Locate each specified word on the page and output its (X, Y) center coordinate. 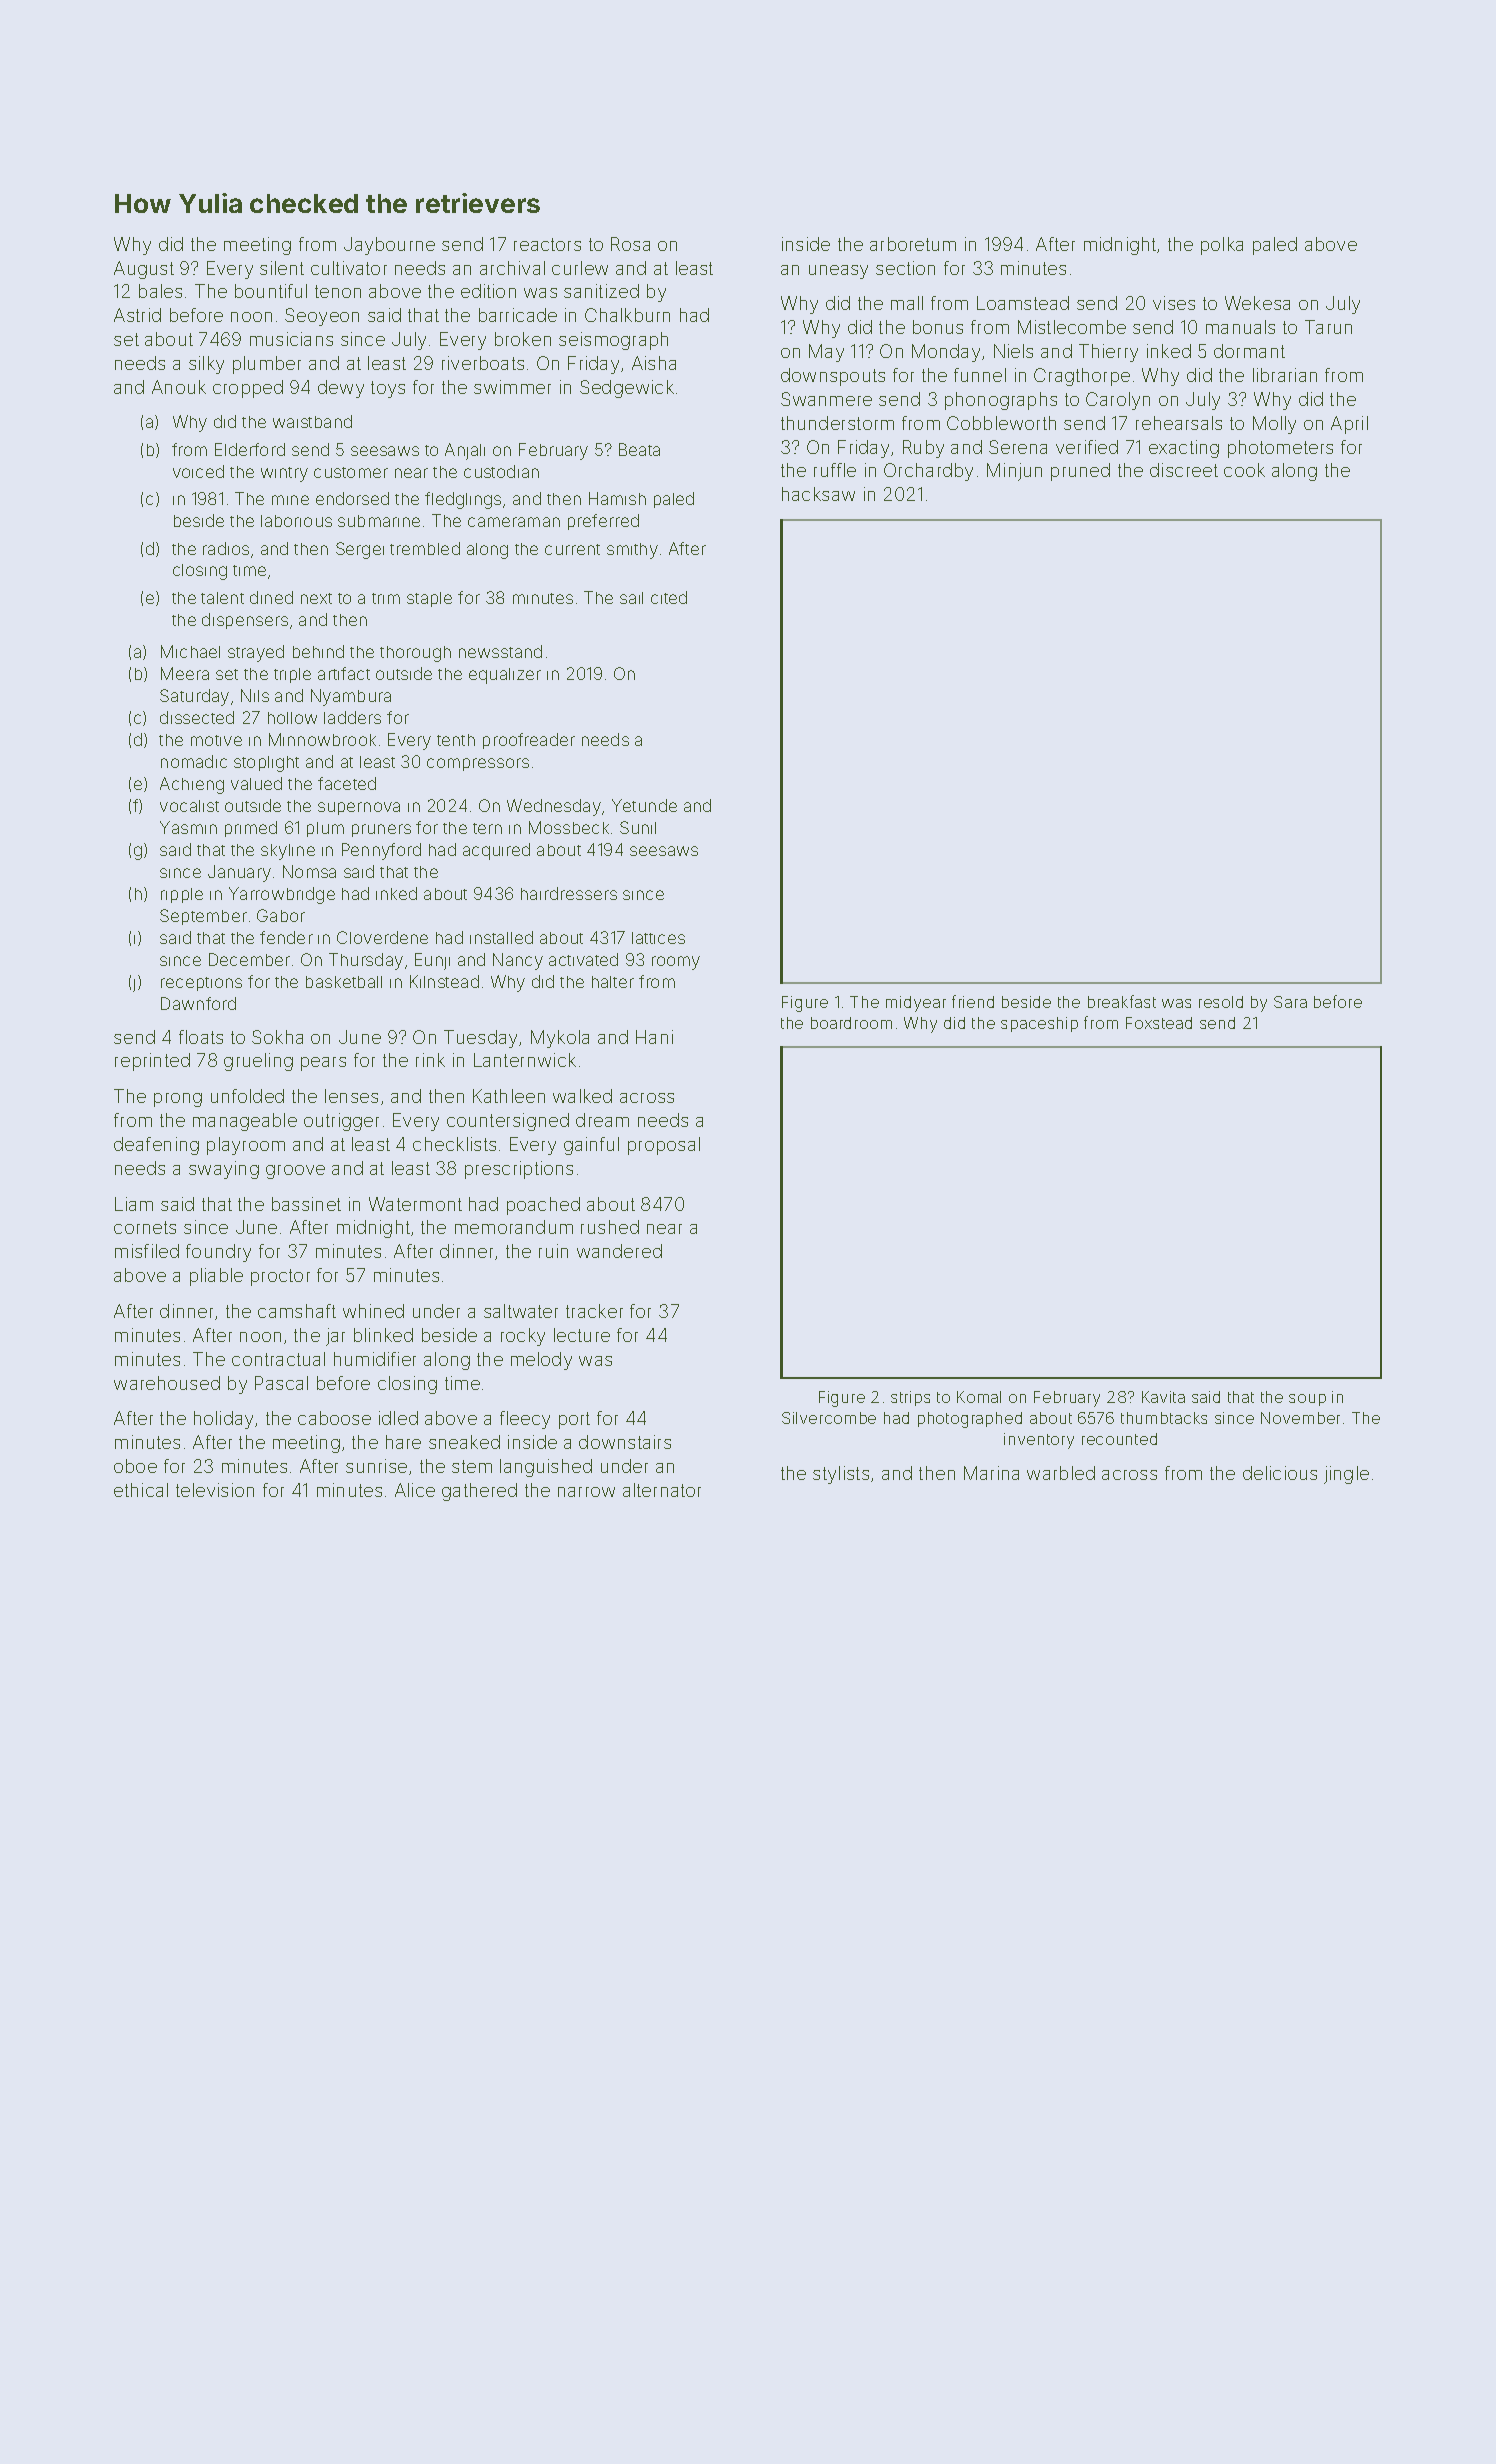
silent (282, 268)
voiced (198, 471)
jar (335, 1337)
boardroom (851, 1023)
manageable (245, 1122)
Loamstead (1023, 303)
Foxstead (1159, 1023)
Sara (1290, 1002)
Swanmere (826, 399)
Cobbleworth (1001, 423)
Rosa (630, 244)
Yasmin (188, 827)
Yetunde (644, 805)
